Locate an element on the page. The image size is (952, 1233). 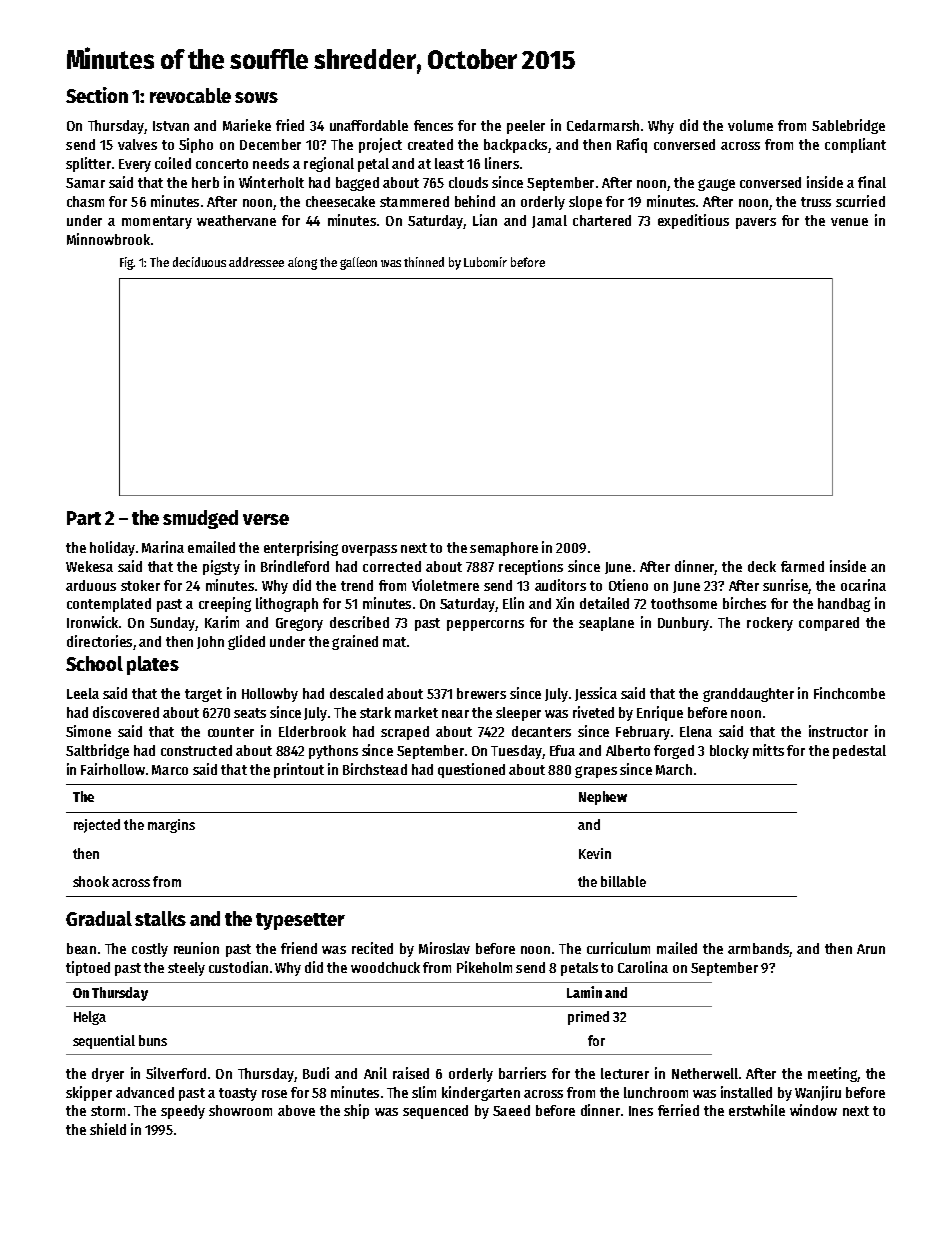
Arun is located at coordinates (871, 949).
